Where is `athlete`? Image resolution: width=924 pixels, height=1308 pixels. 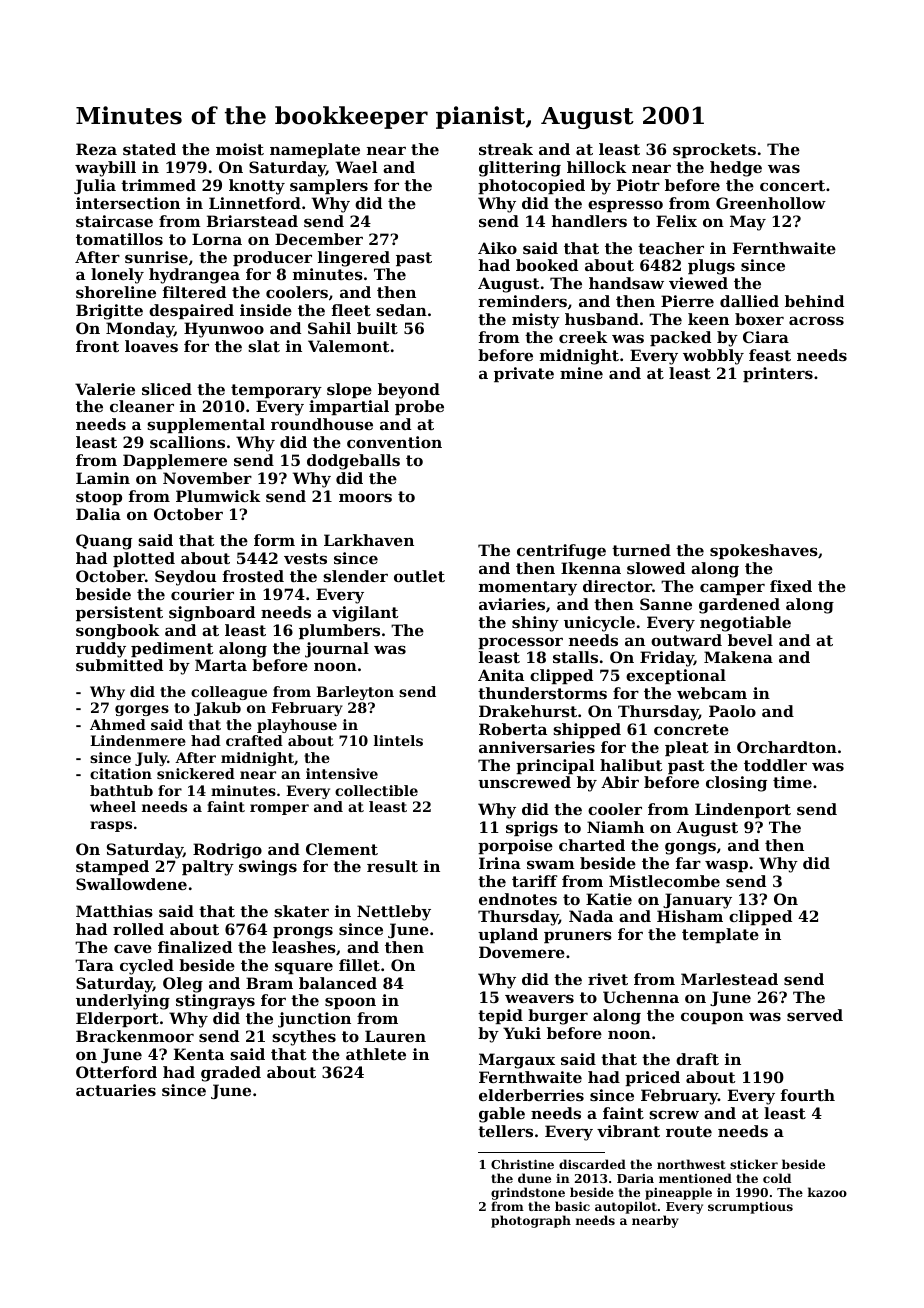
athlete is located at coordinates (376, 1054).
